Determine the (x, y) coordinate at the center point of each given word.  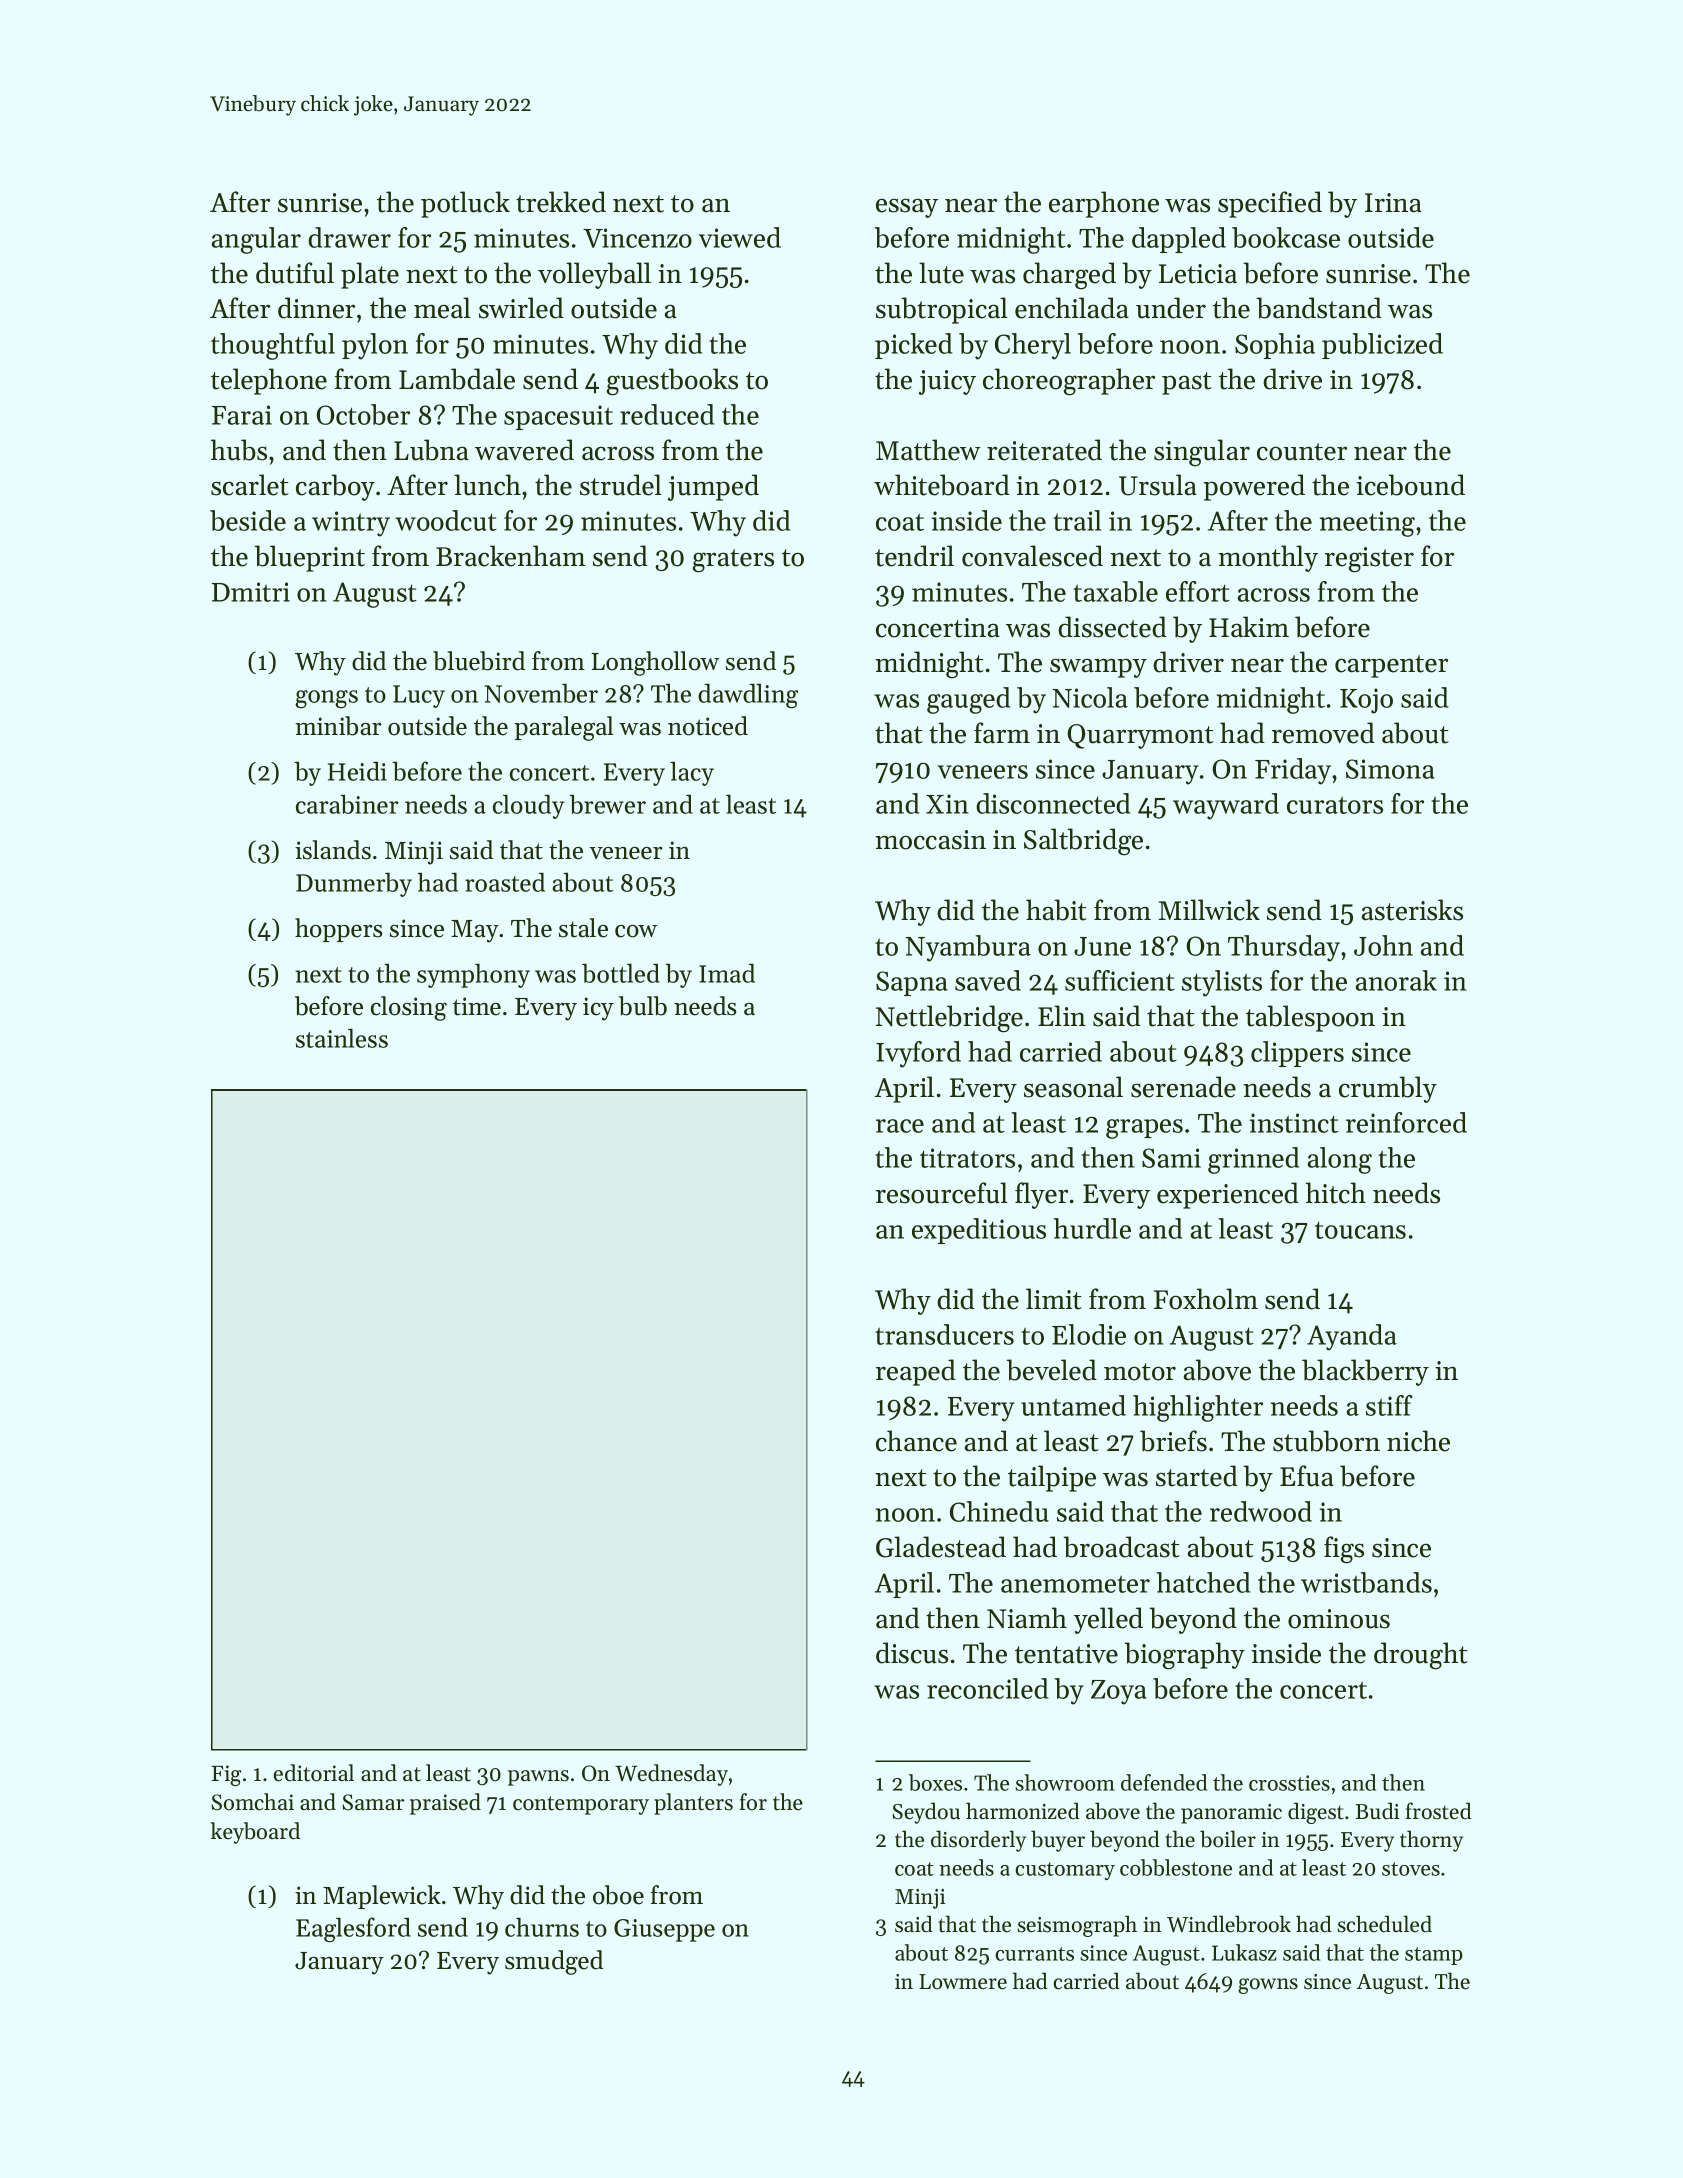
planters (693, 1804)
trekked (561, 202)
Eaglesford (353, 1930)
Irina (1393, 203)
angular (256, 240)
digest (1316, 1813)
